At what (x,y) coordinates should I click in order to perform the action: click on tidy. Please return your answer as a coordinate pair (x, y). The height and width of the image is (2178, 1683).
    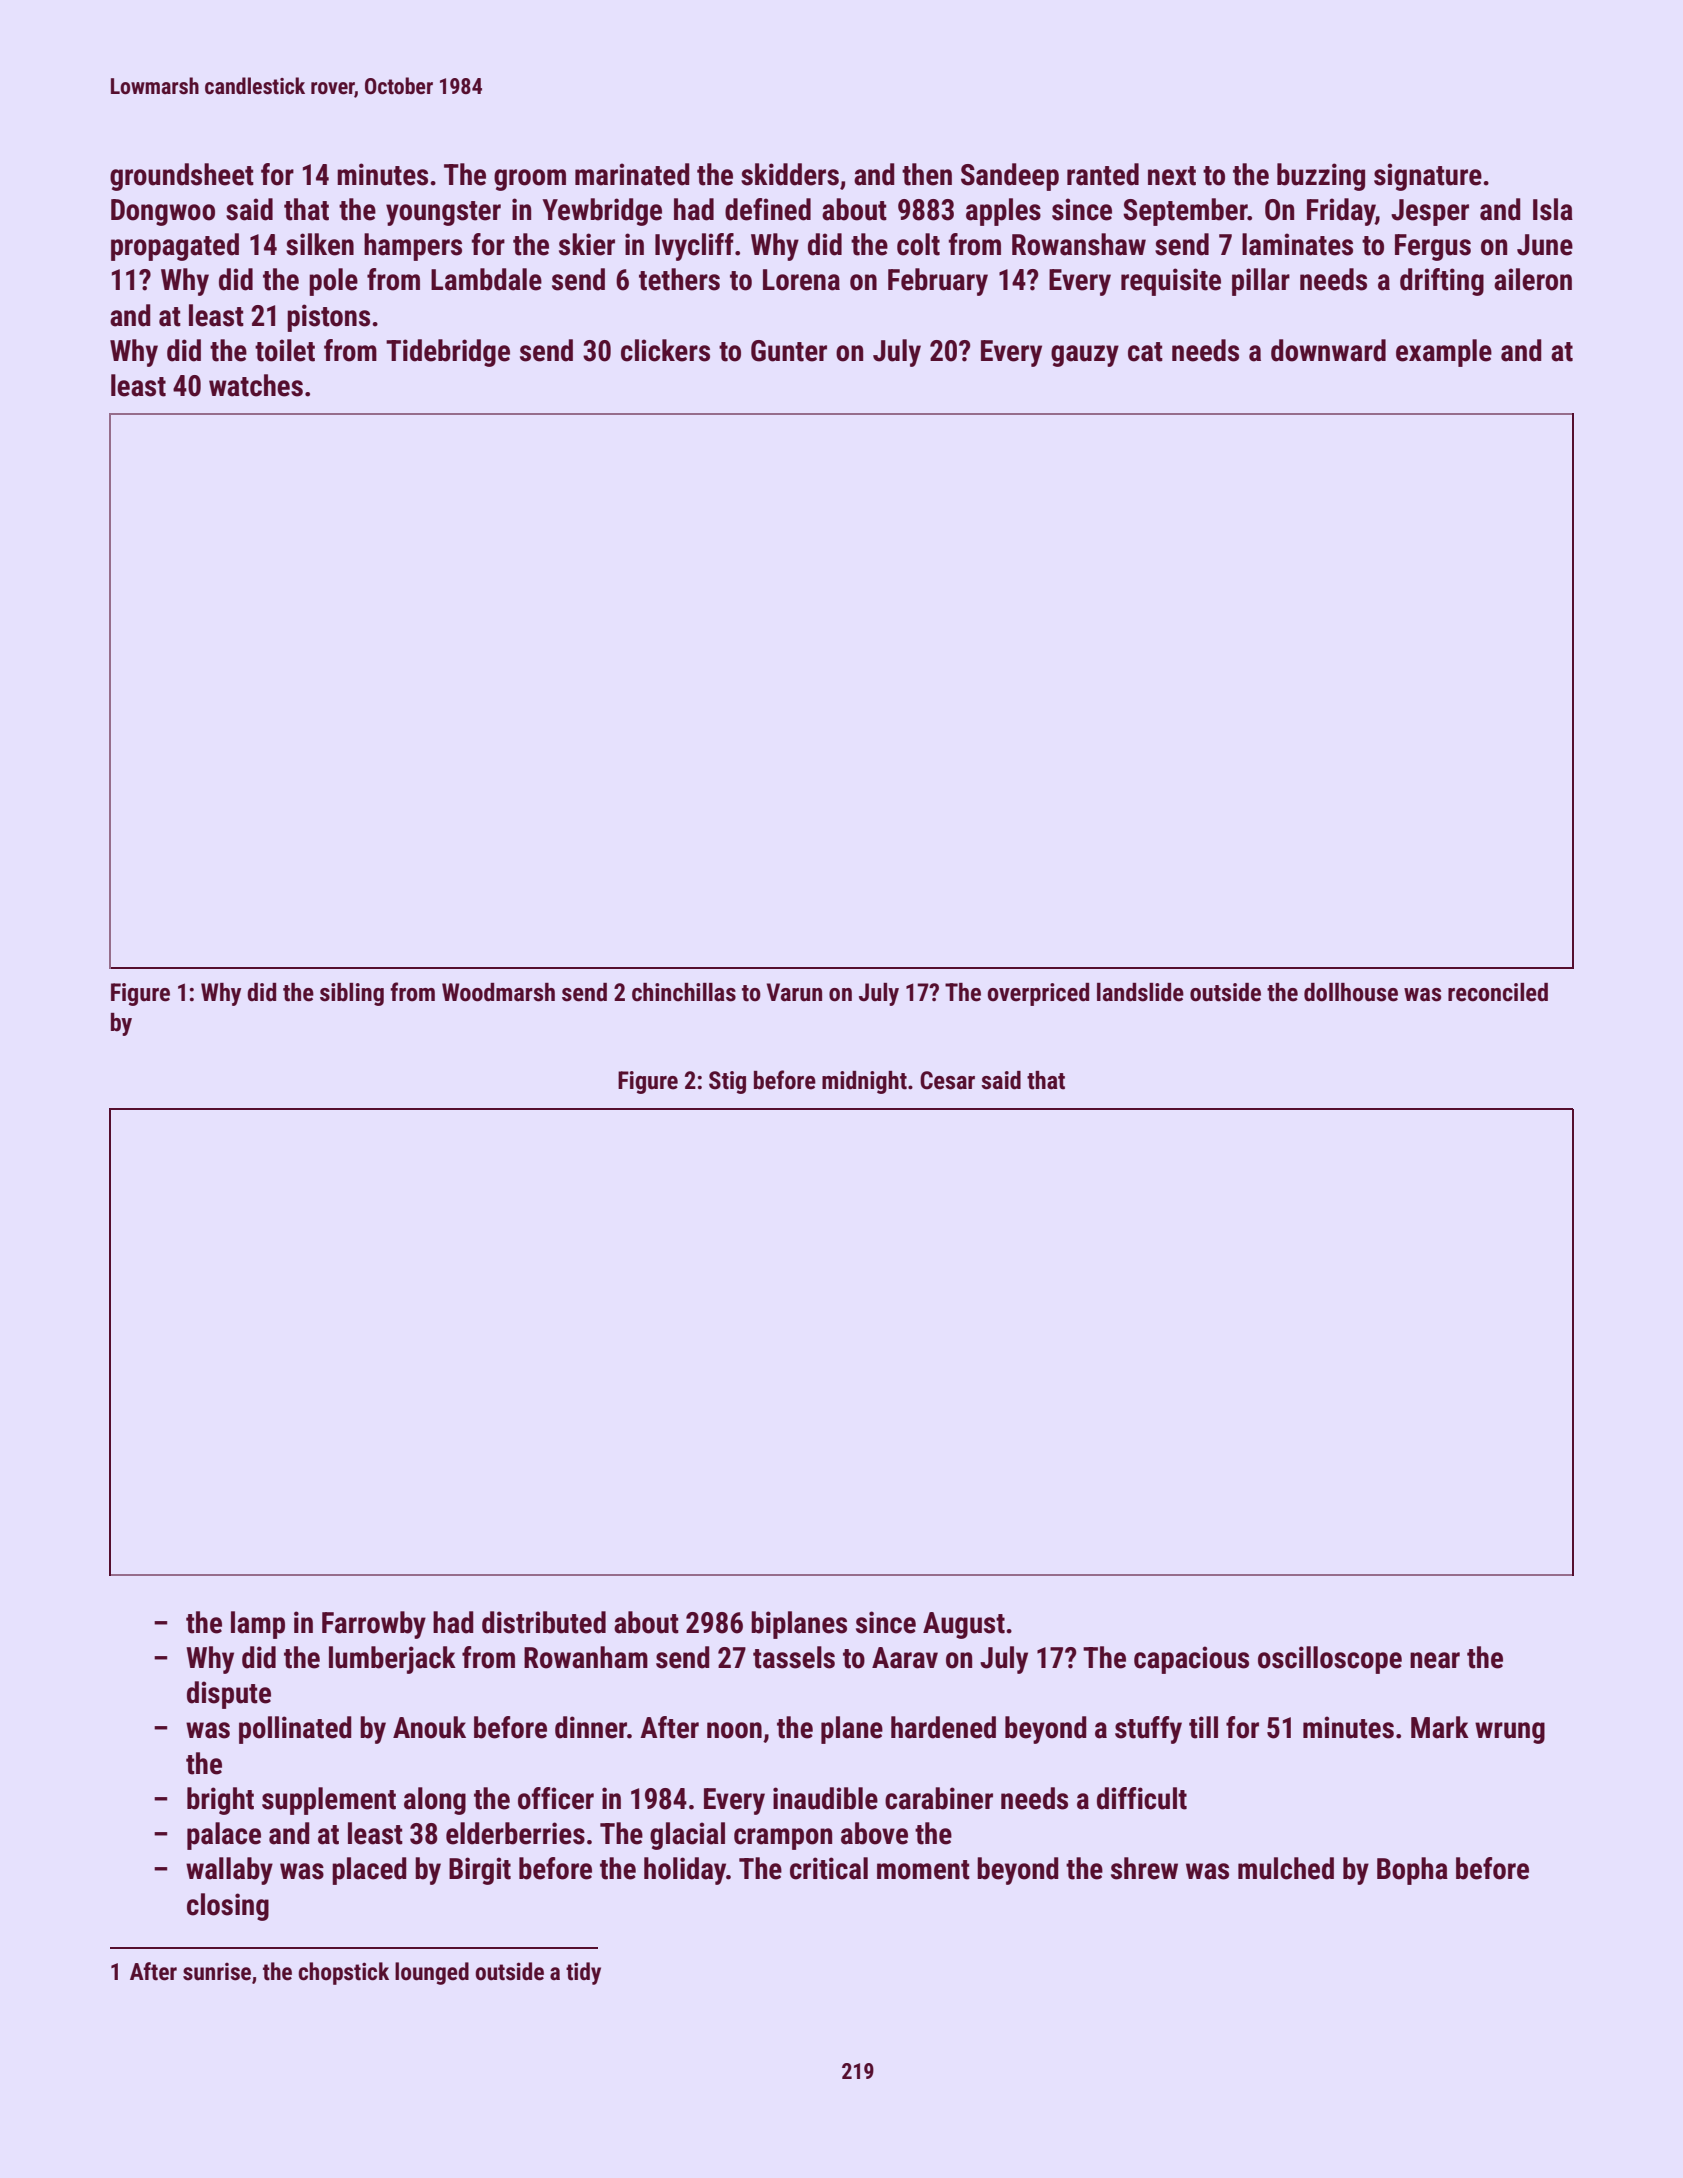
    Looking at the image, I should click on (583, 1973).
